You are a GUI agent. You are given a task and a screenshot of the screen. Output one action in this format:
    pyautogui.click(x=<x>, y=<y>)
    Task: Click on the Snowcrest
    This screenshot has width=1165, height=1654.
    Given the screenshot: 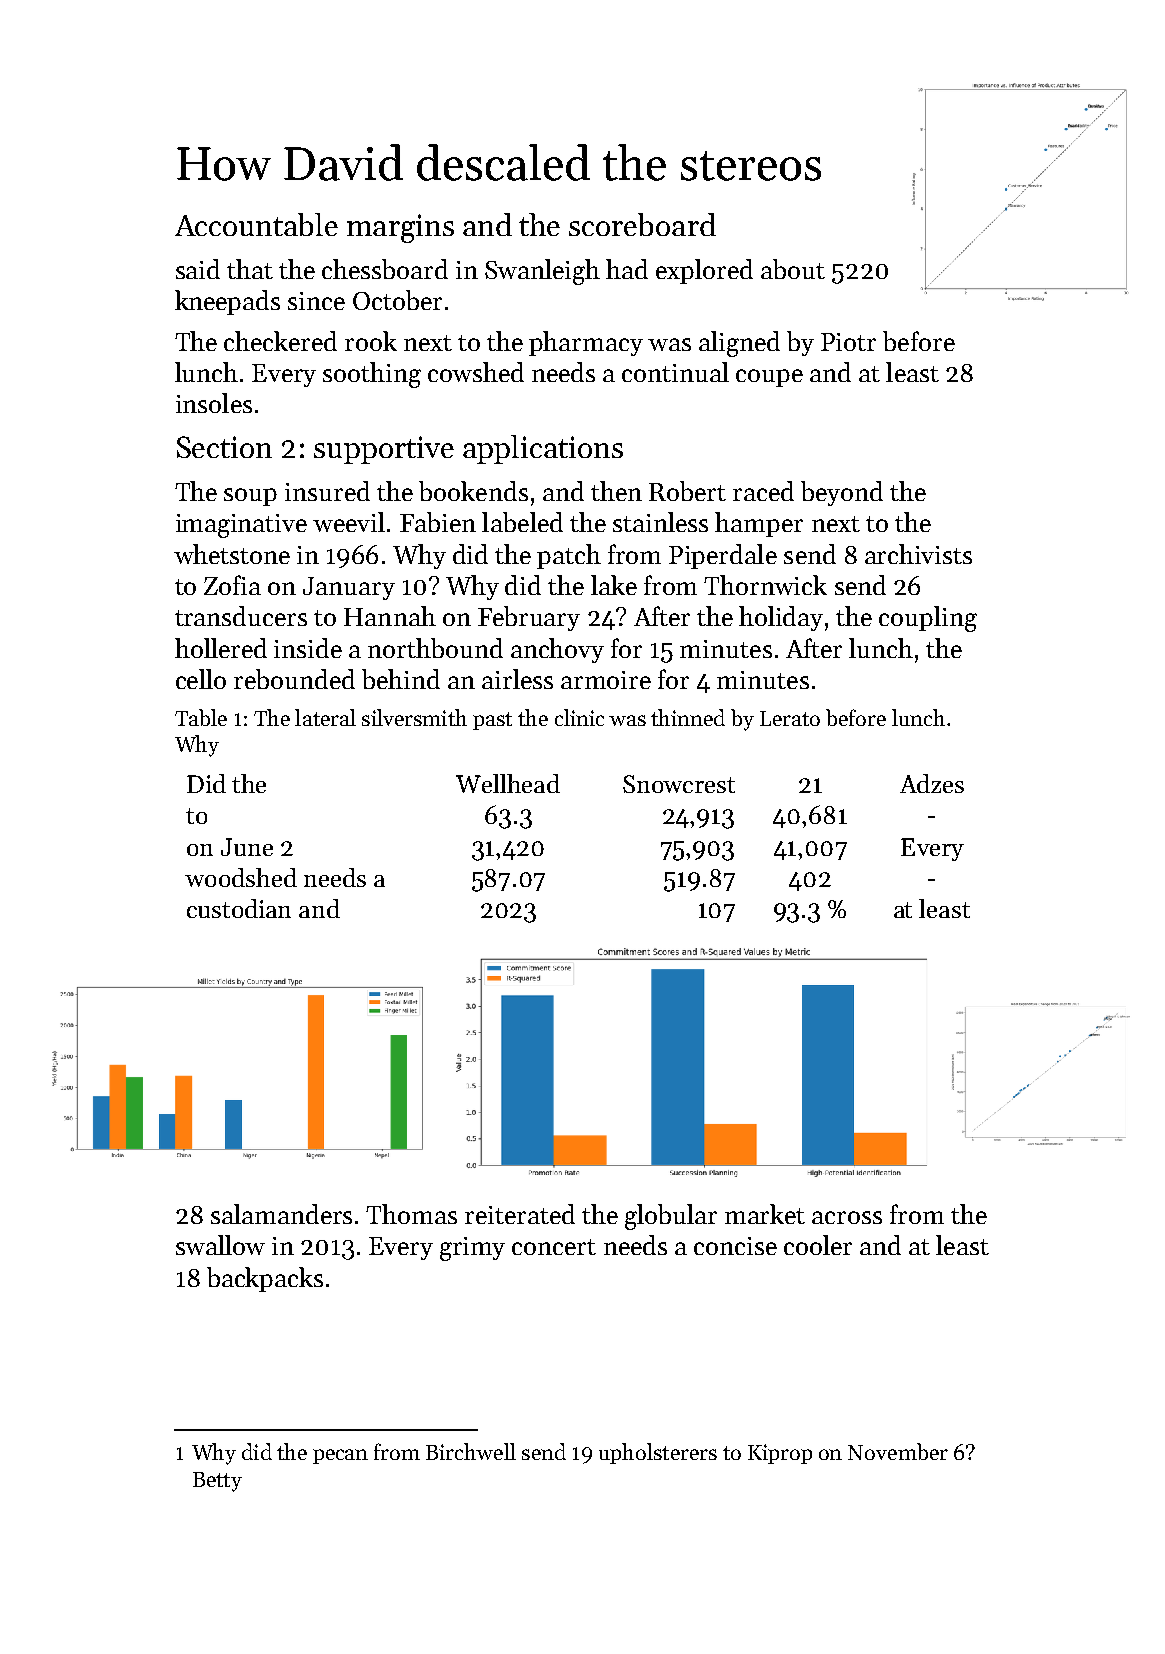 What is the action you would take?
    pyautogui.click(x=679, y=784)
